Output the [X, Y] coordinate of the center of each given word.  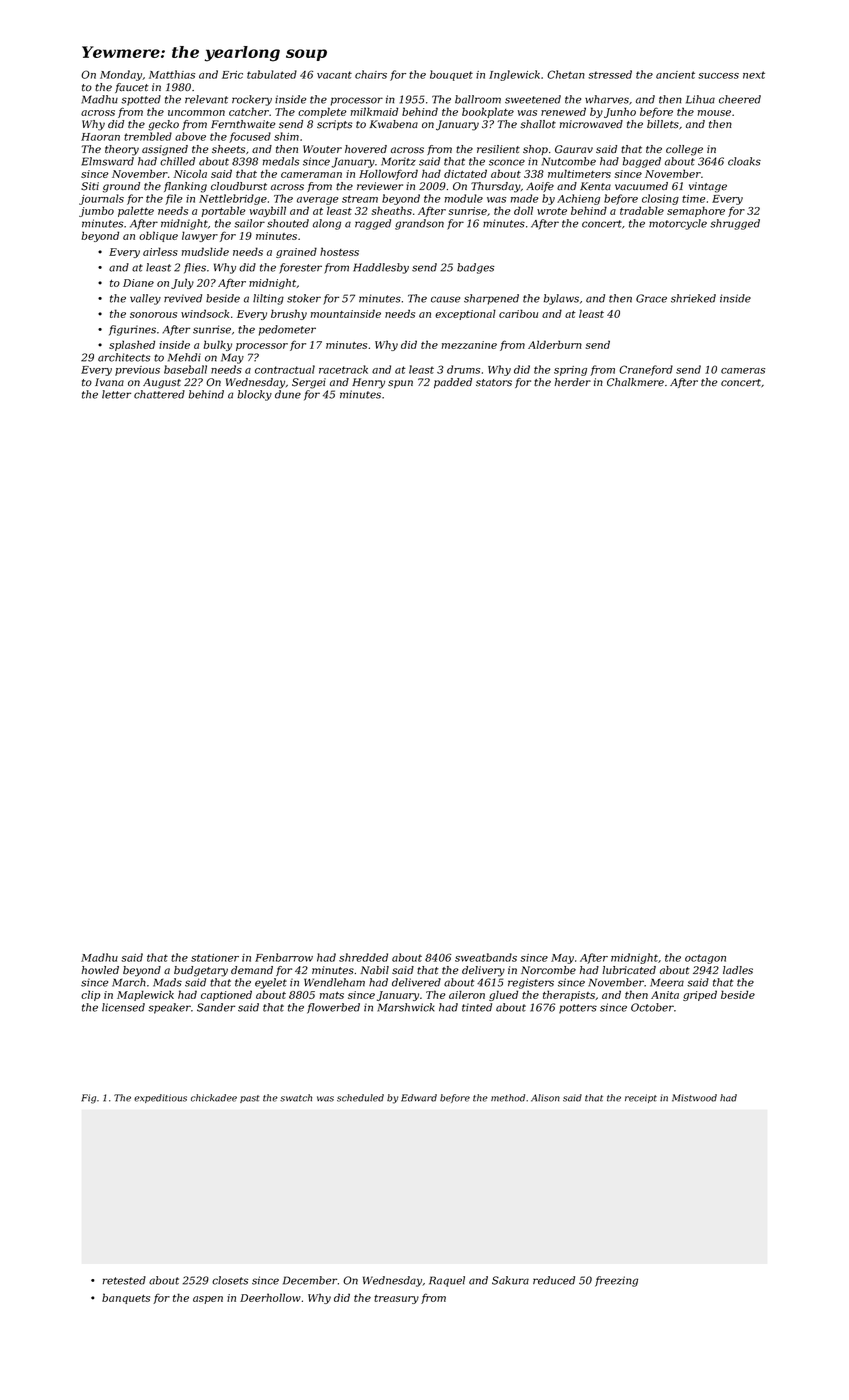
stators [494, 383]
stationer [215, 958]
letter [116, 394]
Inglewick [514, 75]
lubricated [629, 970]
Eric [232, 75]
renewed [563, 111]
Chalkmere [635, 382]
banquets [126, 1298]
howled [100, 970]
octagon [705, 959]
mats [332, 995]
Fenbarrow [284, 957]
